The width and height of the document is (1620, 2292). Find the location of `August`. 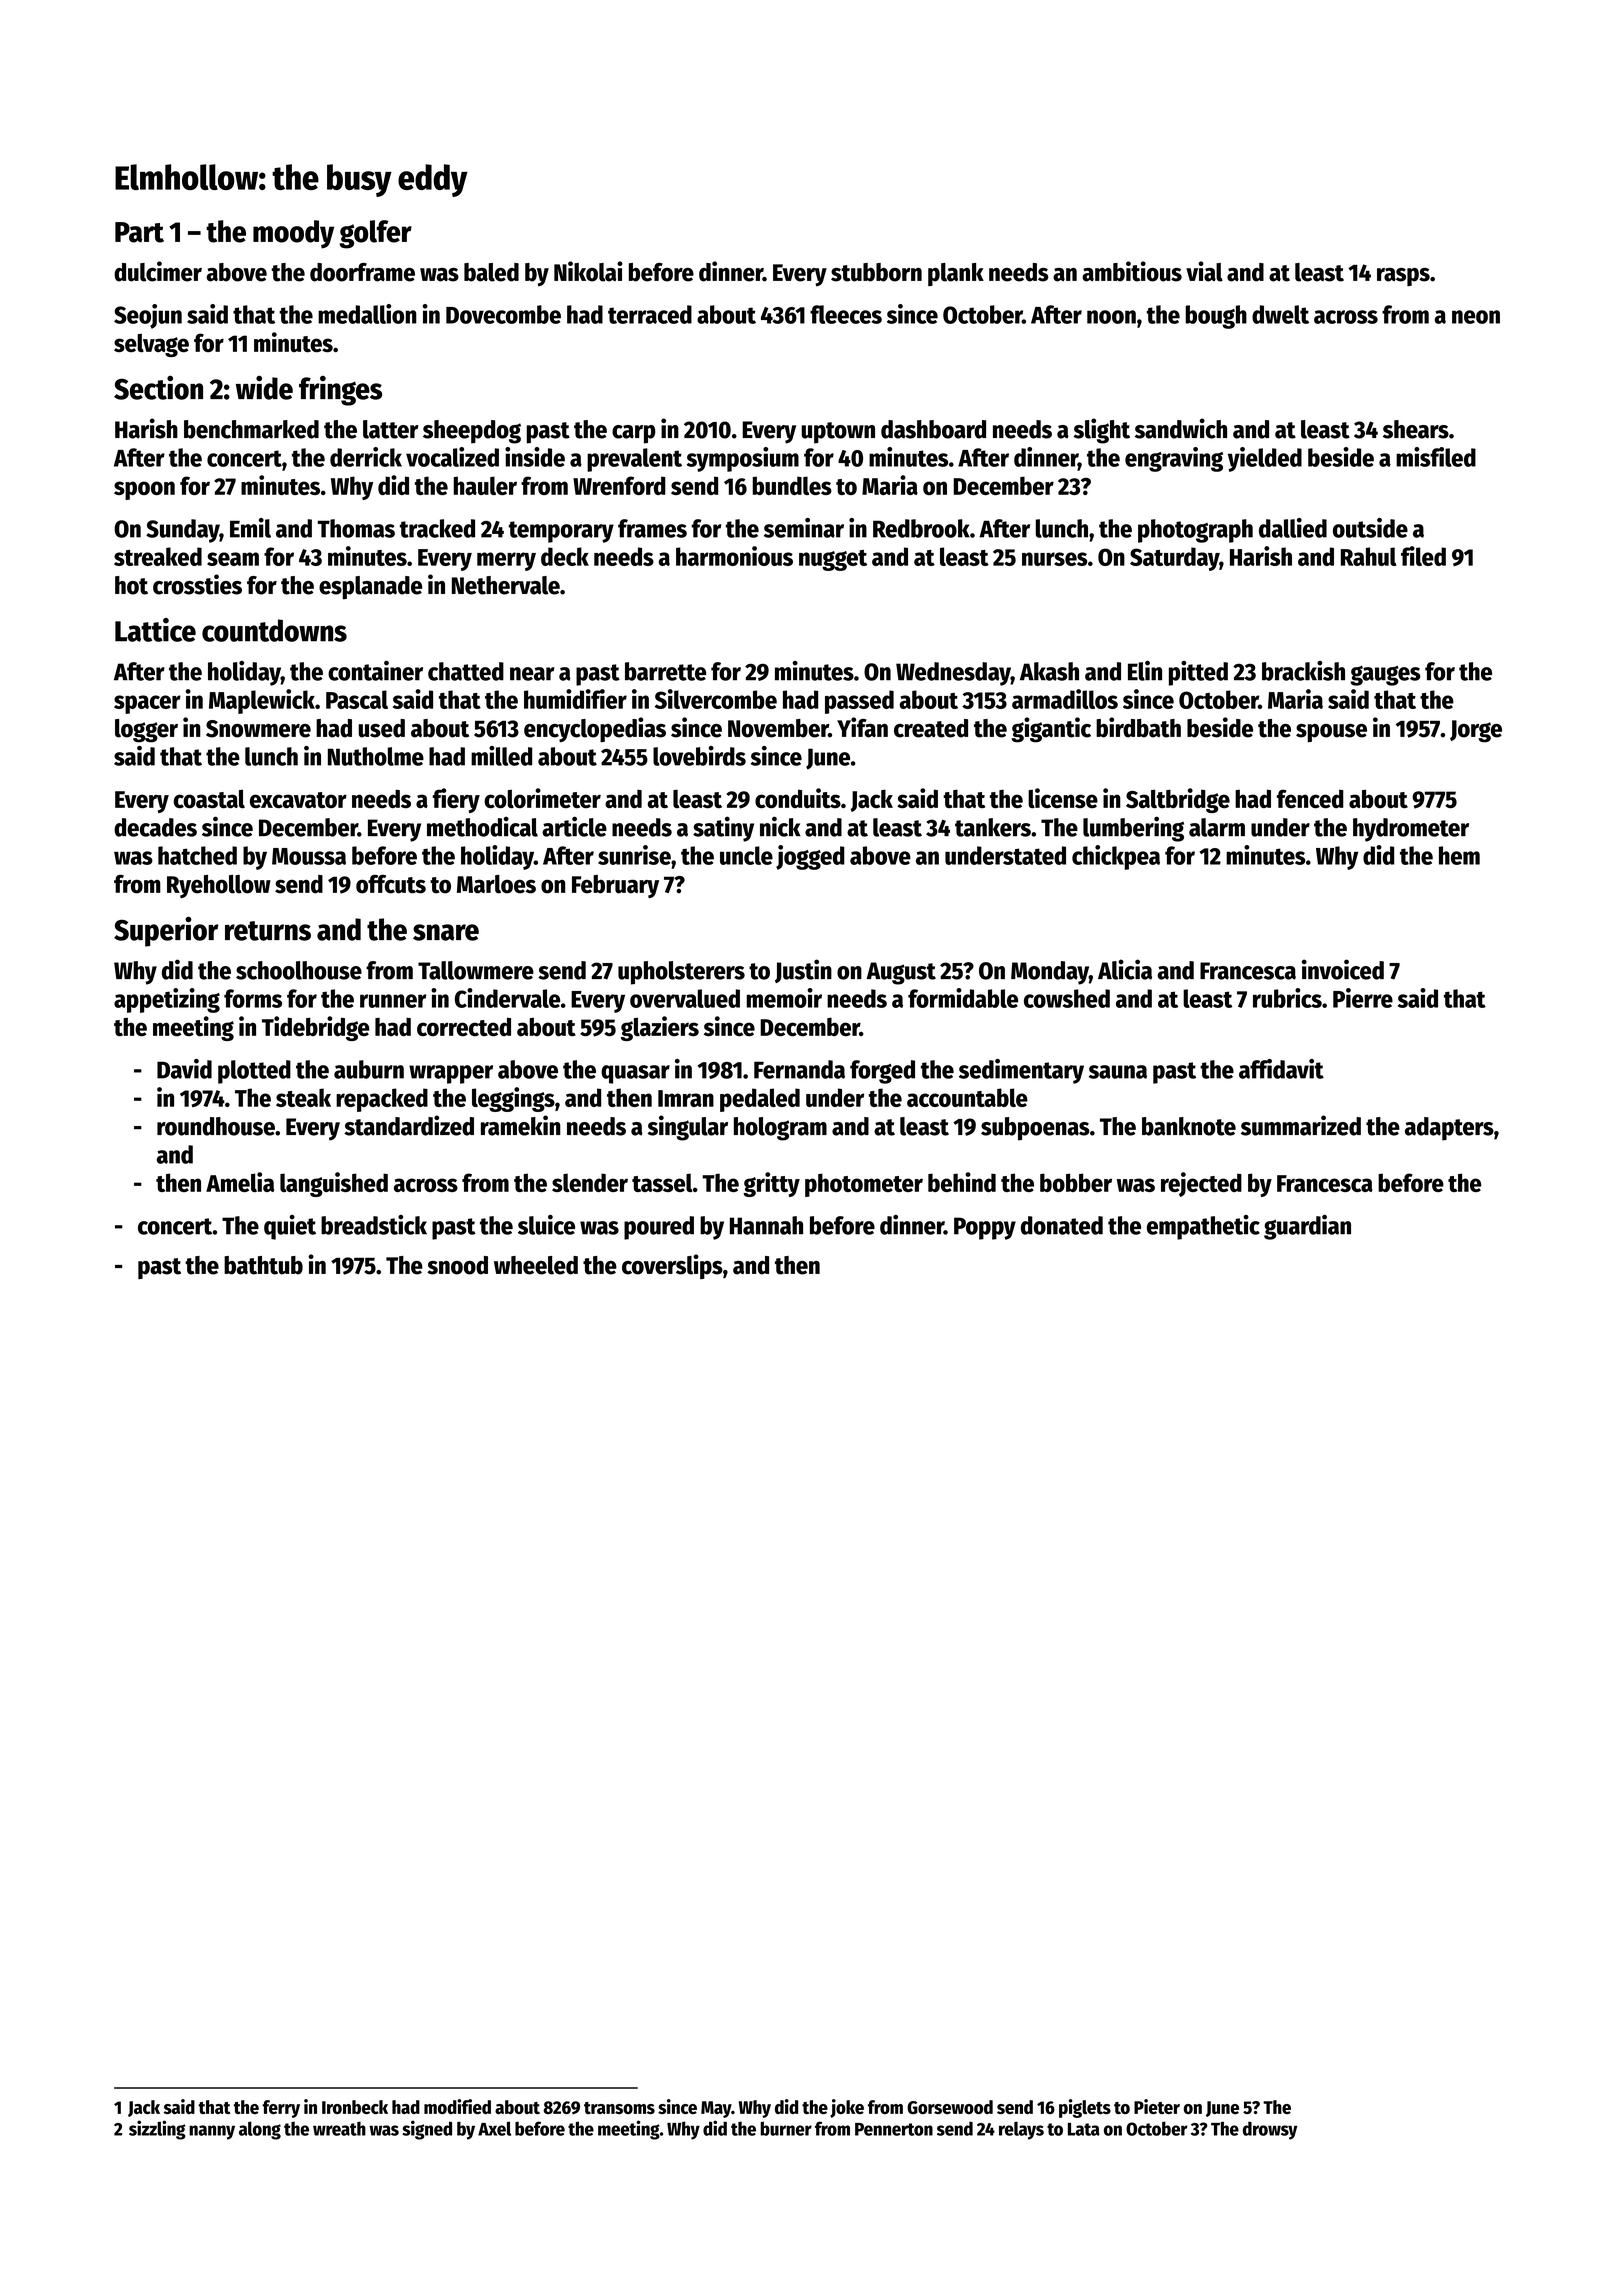

August is located at coordinates (901, 973).
